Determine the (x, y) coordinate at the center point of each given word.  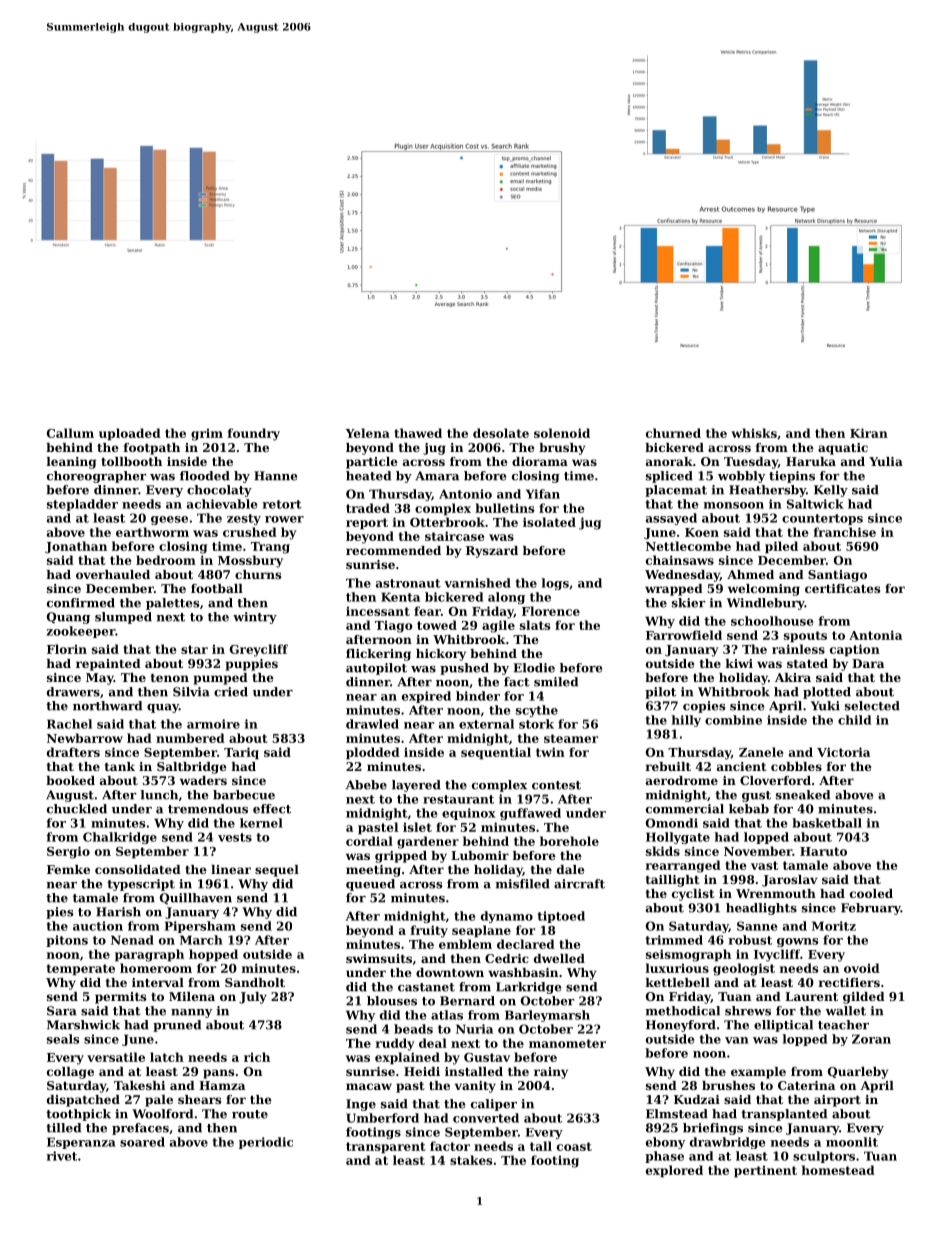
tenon (170, 678)
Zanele (761, 752)
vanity (475, 1087)
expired (426, 697)
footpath (152, 449)
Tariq (241, 753)
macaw (369, 1086)
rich (257, 1057)
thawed (418, 433)
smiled (556, 682)
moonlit (852, 1142)
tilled (63, 1128)
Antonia (875, 635)
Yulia (886, 461)
